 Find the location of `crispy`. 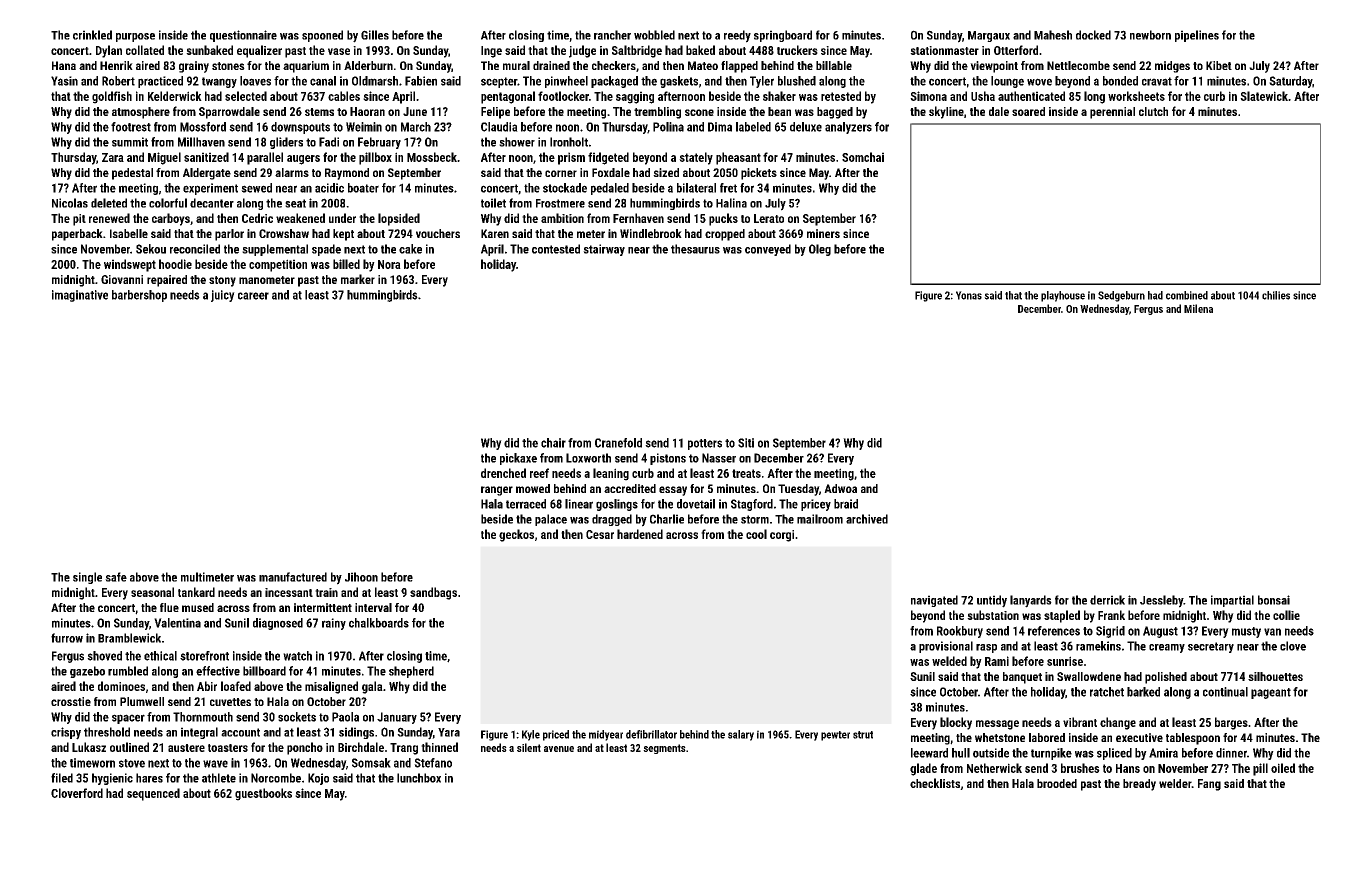

crispy is located at coordinates (66, 733).
